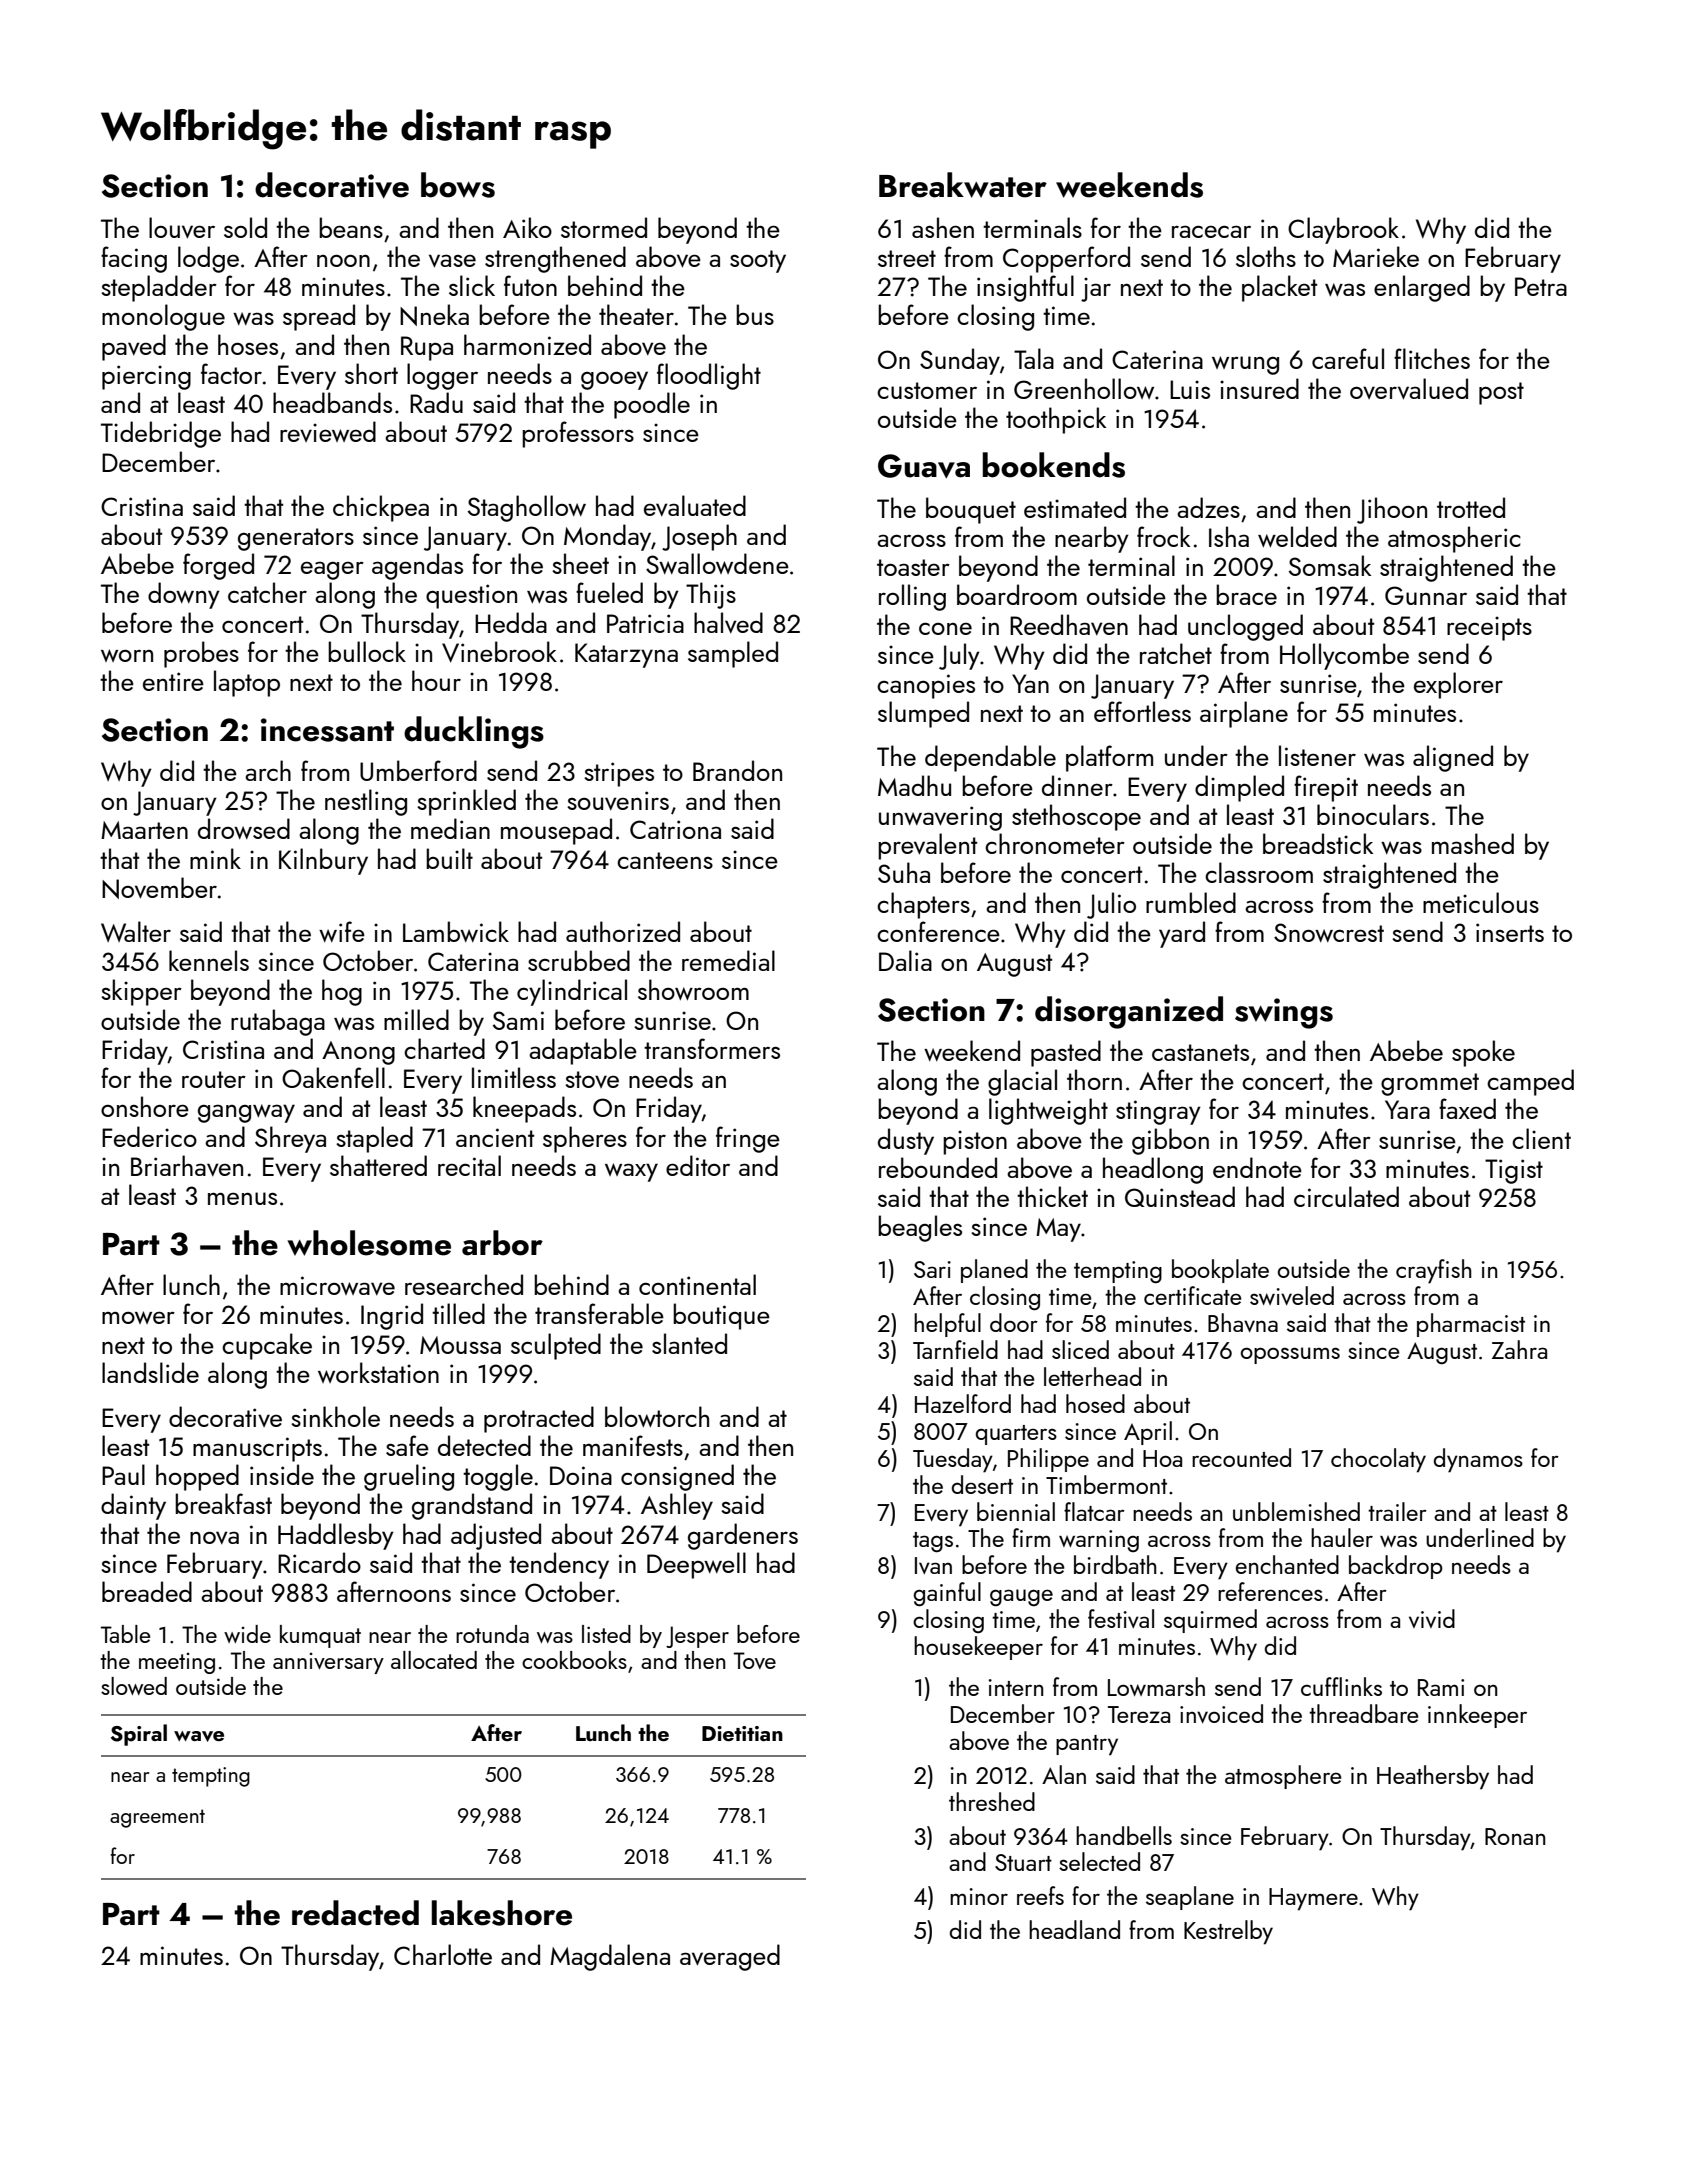 The image size is (1683, 2178). What do you see at coordinates (182, 228) in the screenshot?
I see `louver` at bounding box center [182, 228].
